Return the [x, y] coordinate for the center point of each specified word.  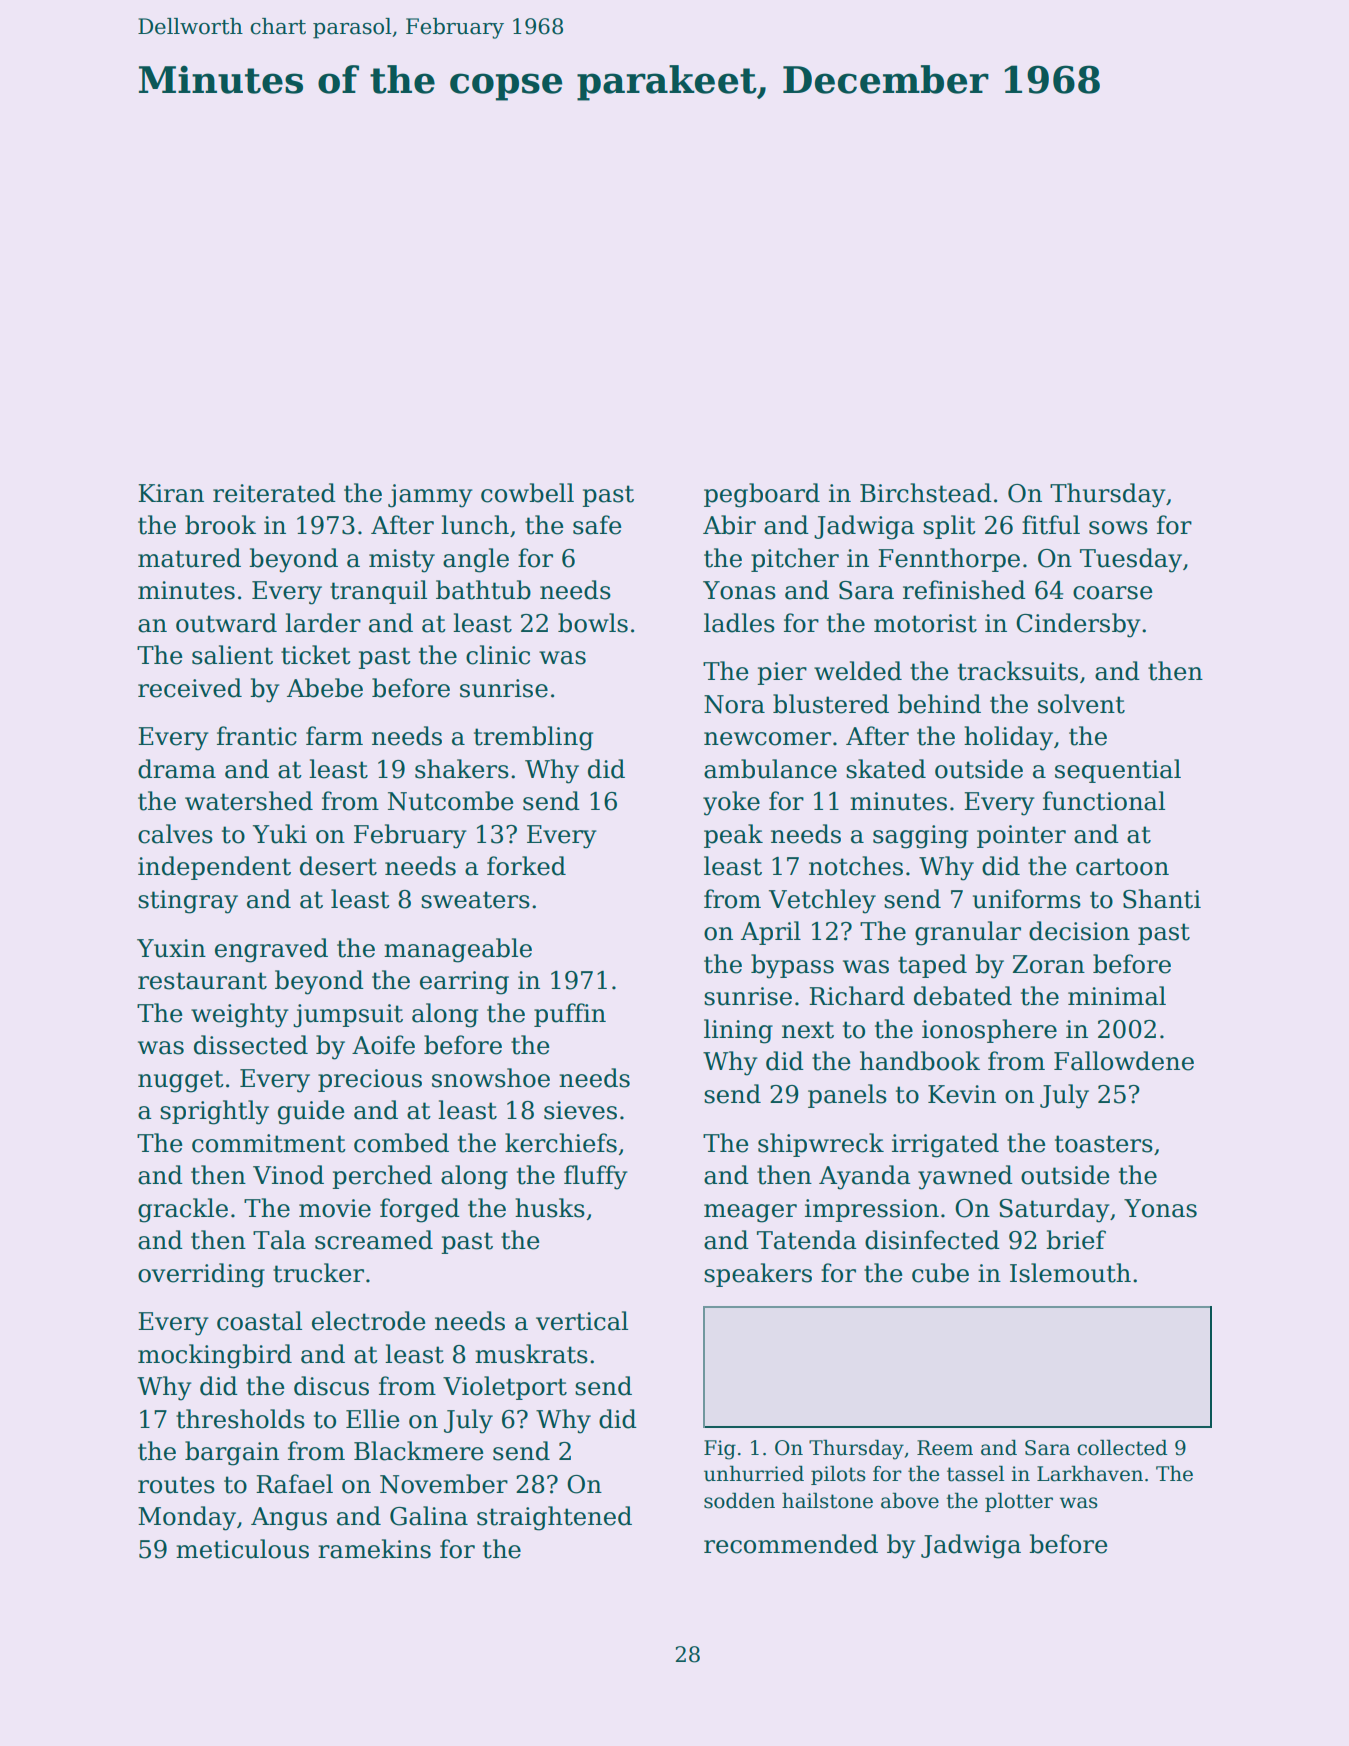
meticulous [242, 1549]
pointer [1021, 836]
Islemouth [1070, 1273]
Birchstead [926, 493]
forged [420, 1210]
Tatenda [807, 1240]
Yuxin [171, 948]
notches [856, 866]
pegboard [762, 495]
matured [189, 558]
